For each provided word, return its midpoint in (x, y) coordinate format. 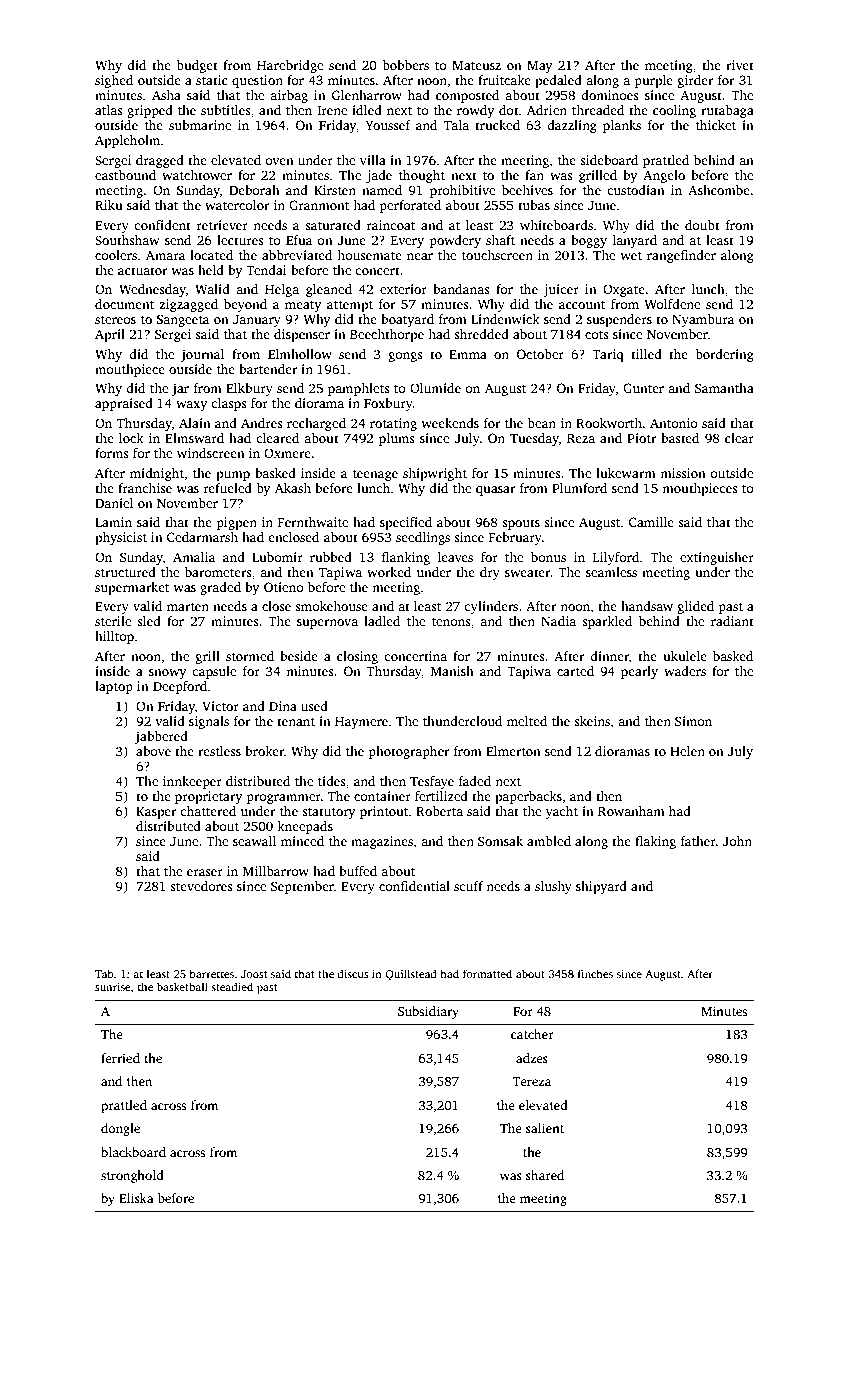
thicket (716, 125)
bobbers (405, 65)
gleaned (329, 290)
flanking (406, 558)
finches (595, 973)
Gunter (643, 388)
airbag (289, 96)
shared (545, 1175)
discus (352, 973)
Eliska (136, 1198)
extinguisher (717, 558)
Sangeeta (183, 320)
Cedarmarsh (202, 537)
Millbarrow (276, 871)
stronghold (132, 1176)
